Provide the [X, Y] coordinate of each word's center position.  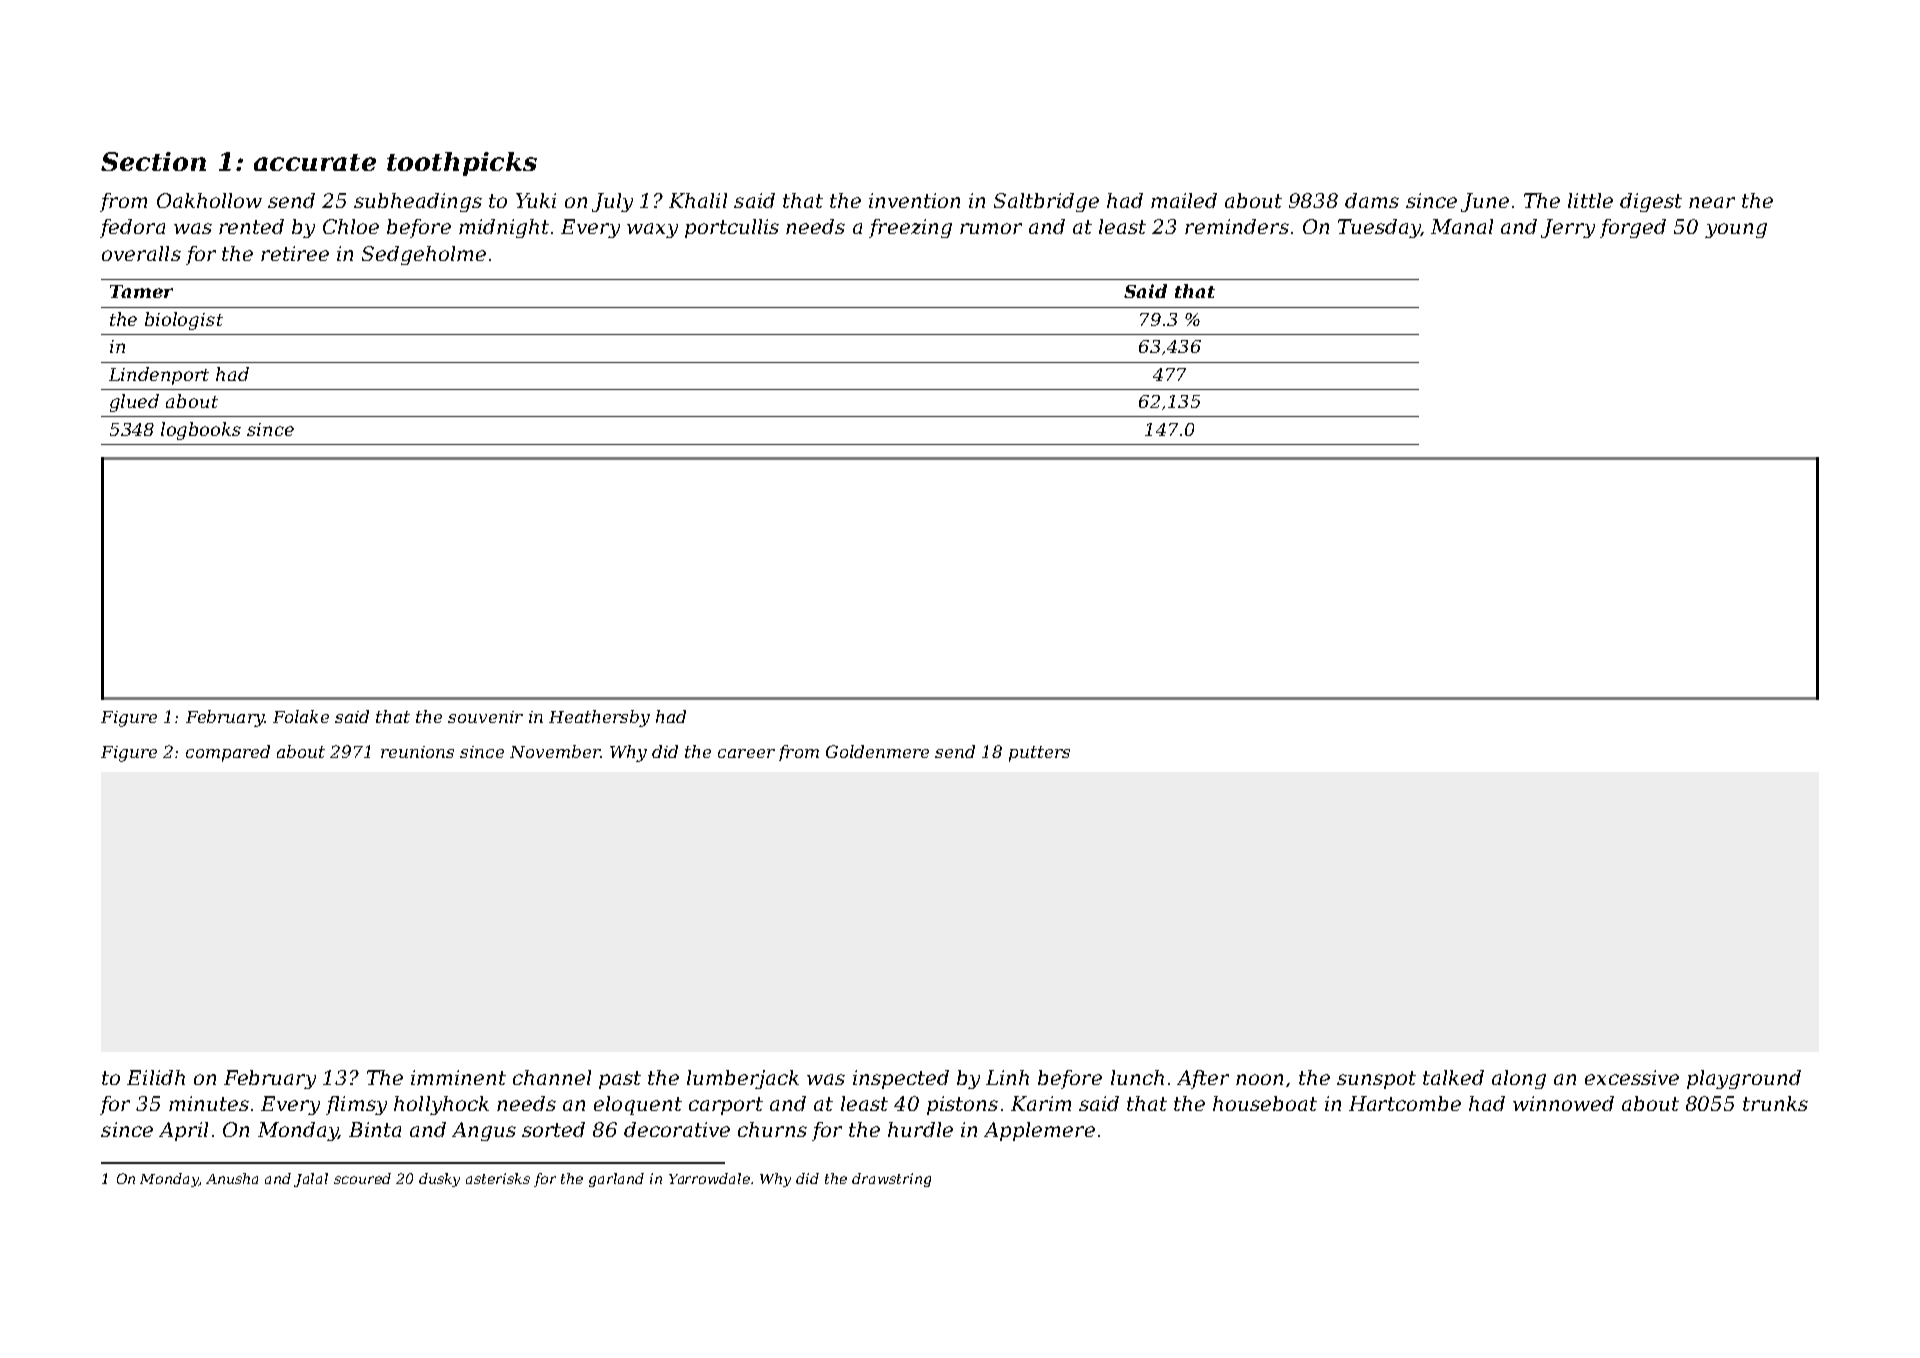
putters [1039, 754]
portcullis [732, 228]
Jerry [1568, 228]
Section [153, 161]
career [746, 753]
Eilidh [156, 1077]
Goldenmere [877, 751]
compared [228, 753]
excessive [1632, 1077]
